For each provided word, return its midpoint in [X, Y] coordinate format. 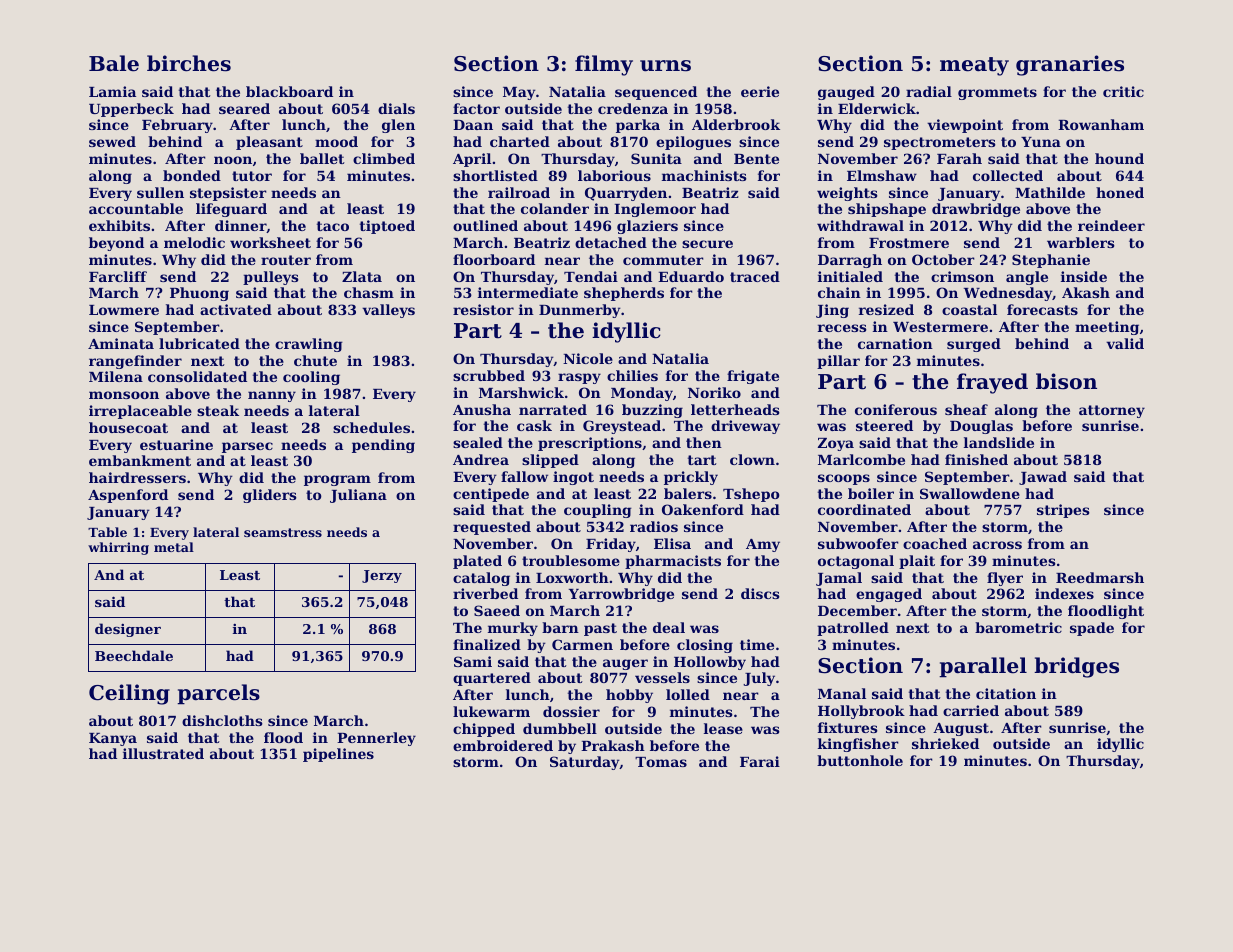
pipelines [338, 755]
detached [611, 242]
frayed [992, 383]
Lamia [112, 91]
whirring [118, 548]
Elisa [672, 543]
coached [935, 543]
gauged [846, 93]
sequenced [656, 93]
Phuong [199, 294]
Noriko [714, 392]
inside [1084, 276]
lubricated [199, 343]
